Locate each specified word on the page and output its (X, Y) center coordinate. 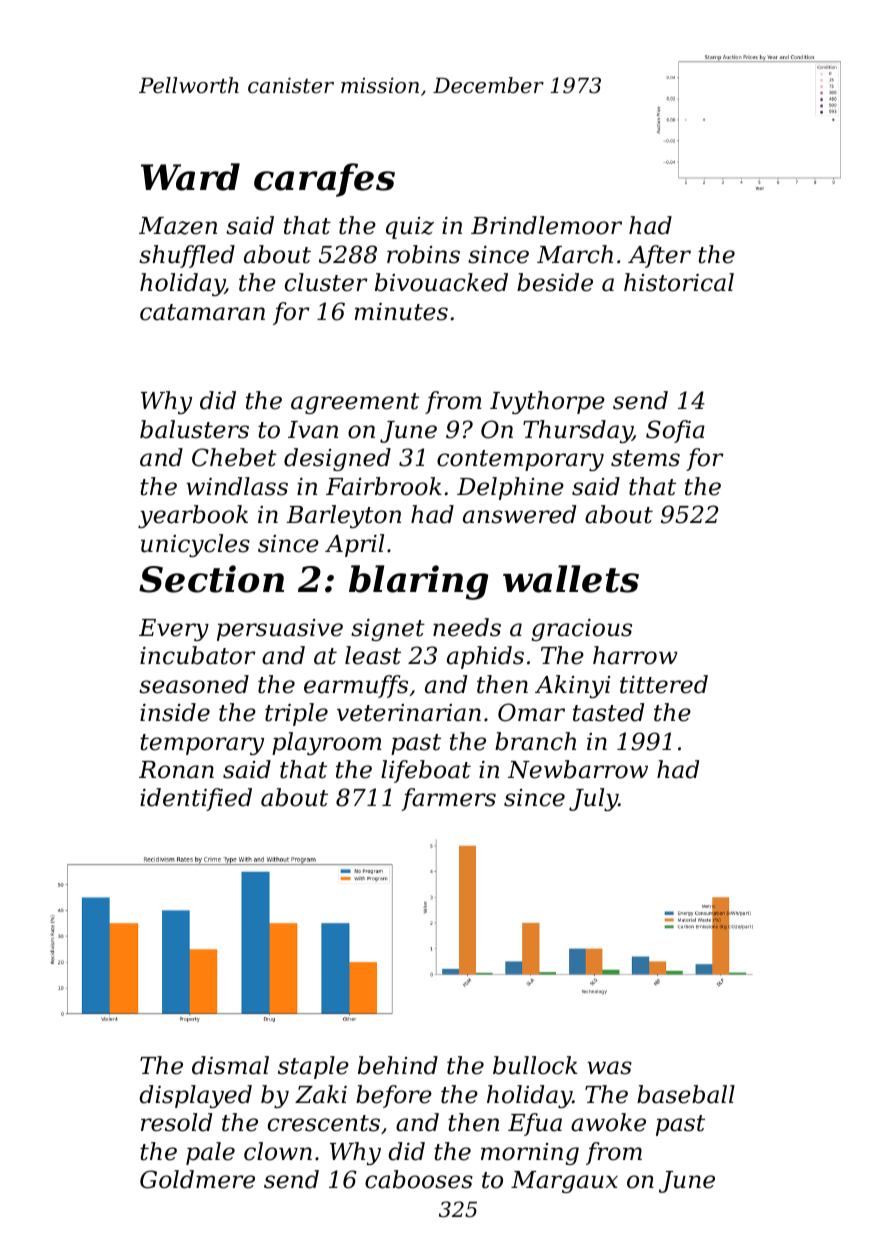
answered (519, 514)
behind (398, 1065)
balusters (194, 429)
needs (467, 627)
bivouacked (441, 282)
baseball (686, 1094)
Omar (531, 712)
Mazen (178, 226)
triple (296, 714)
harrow (635, 655)
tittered (664, 684)
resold (176, 1122)
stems (645, 458)
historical (679, 282)
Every (174, 630)
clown (278, 1151)
